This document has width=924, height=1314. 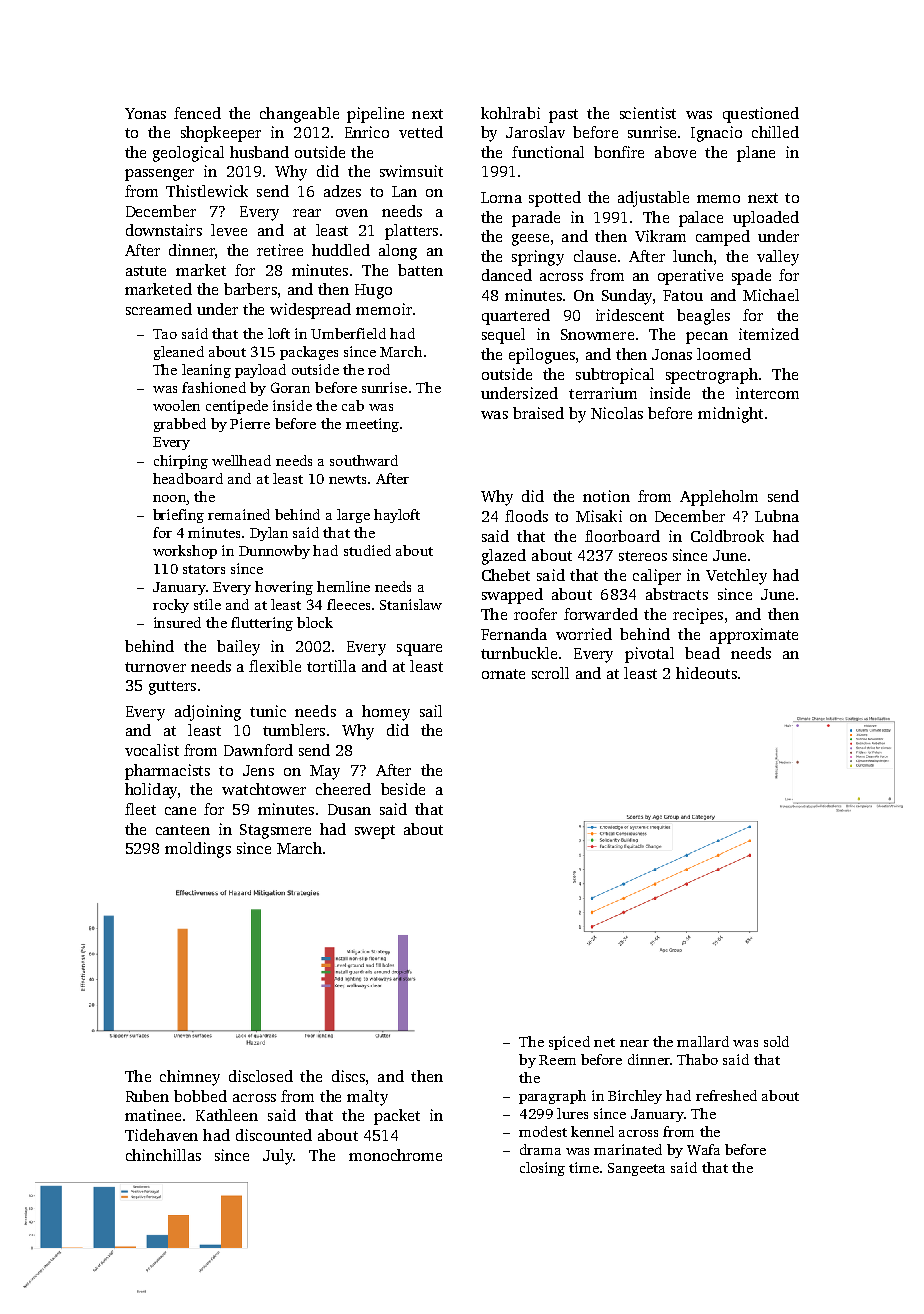 What do you see at coordinates (552, 1097) in the document?
I see `paragraph` at bounding box center [552, 1097].
